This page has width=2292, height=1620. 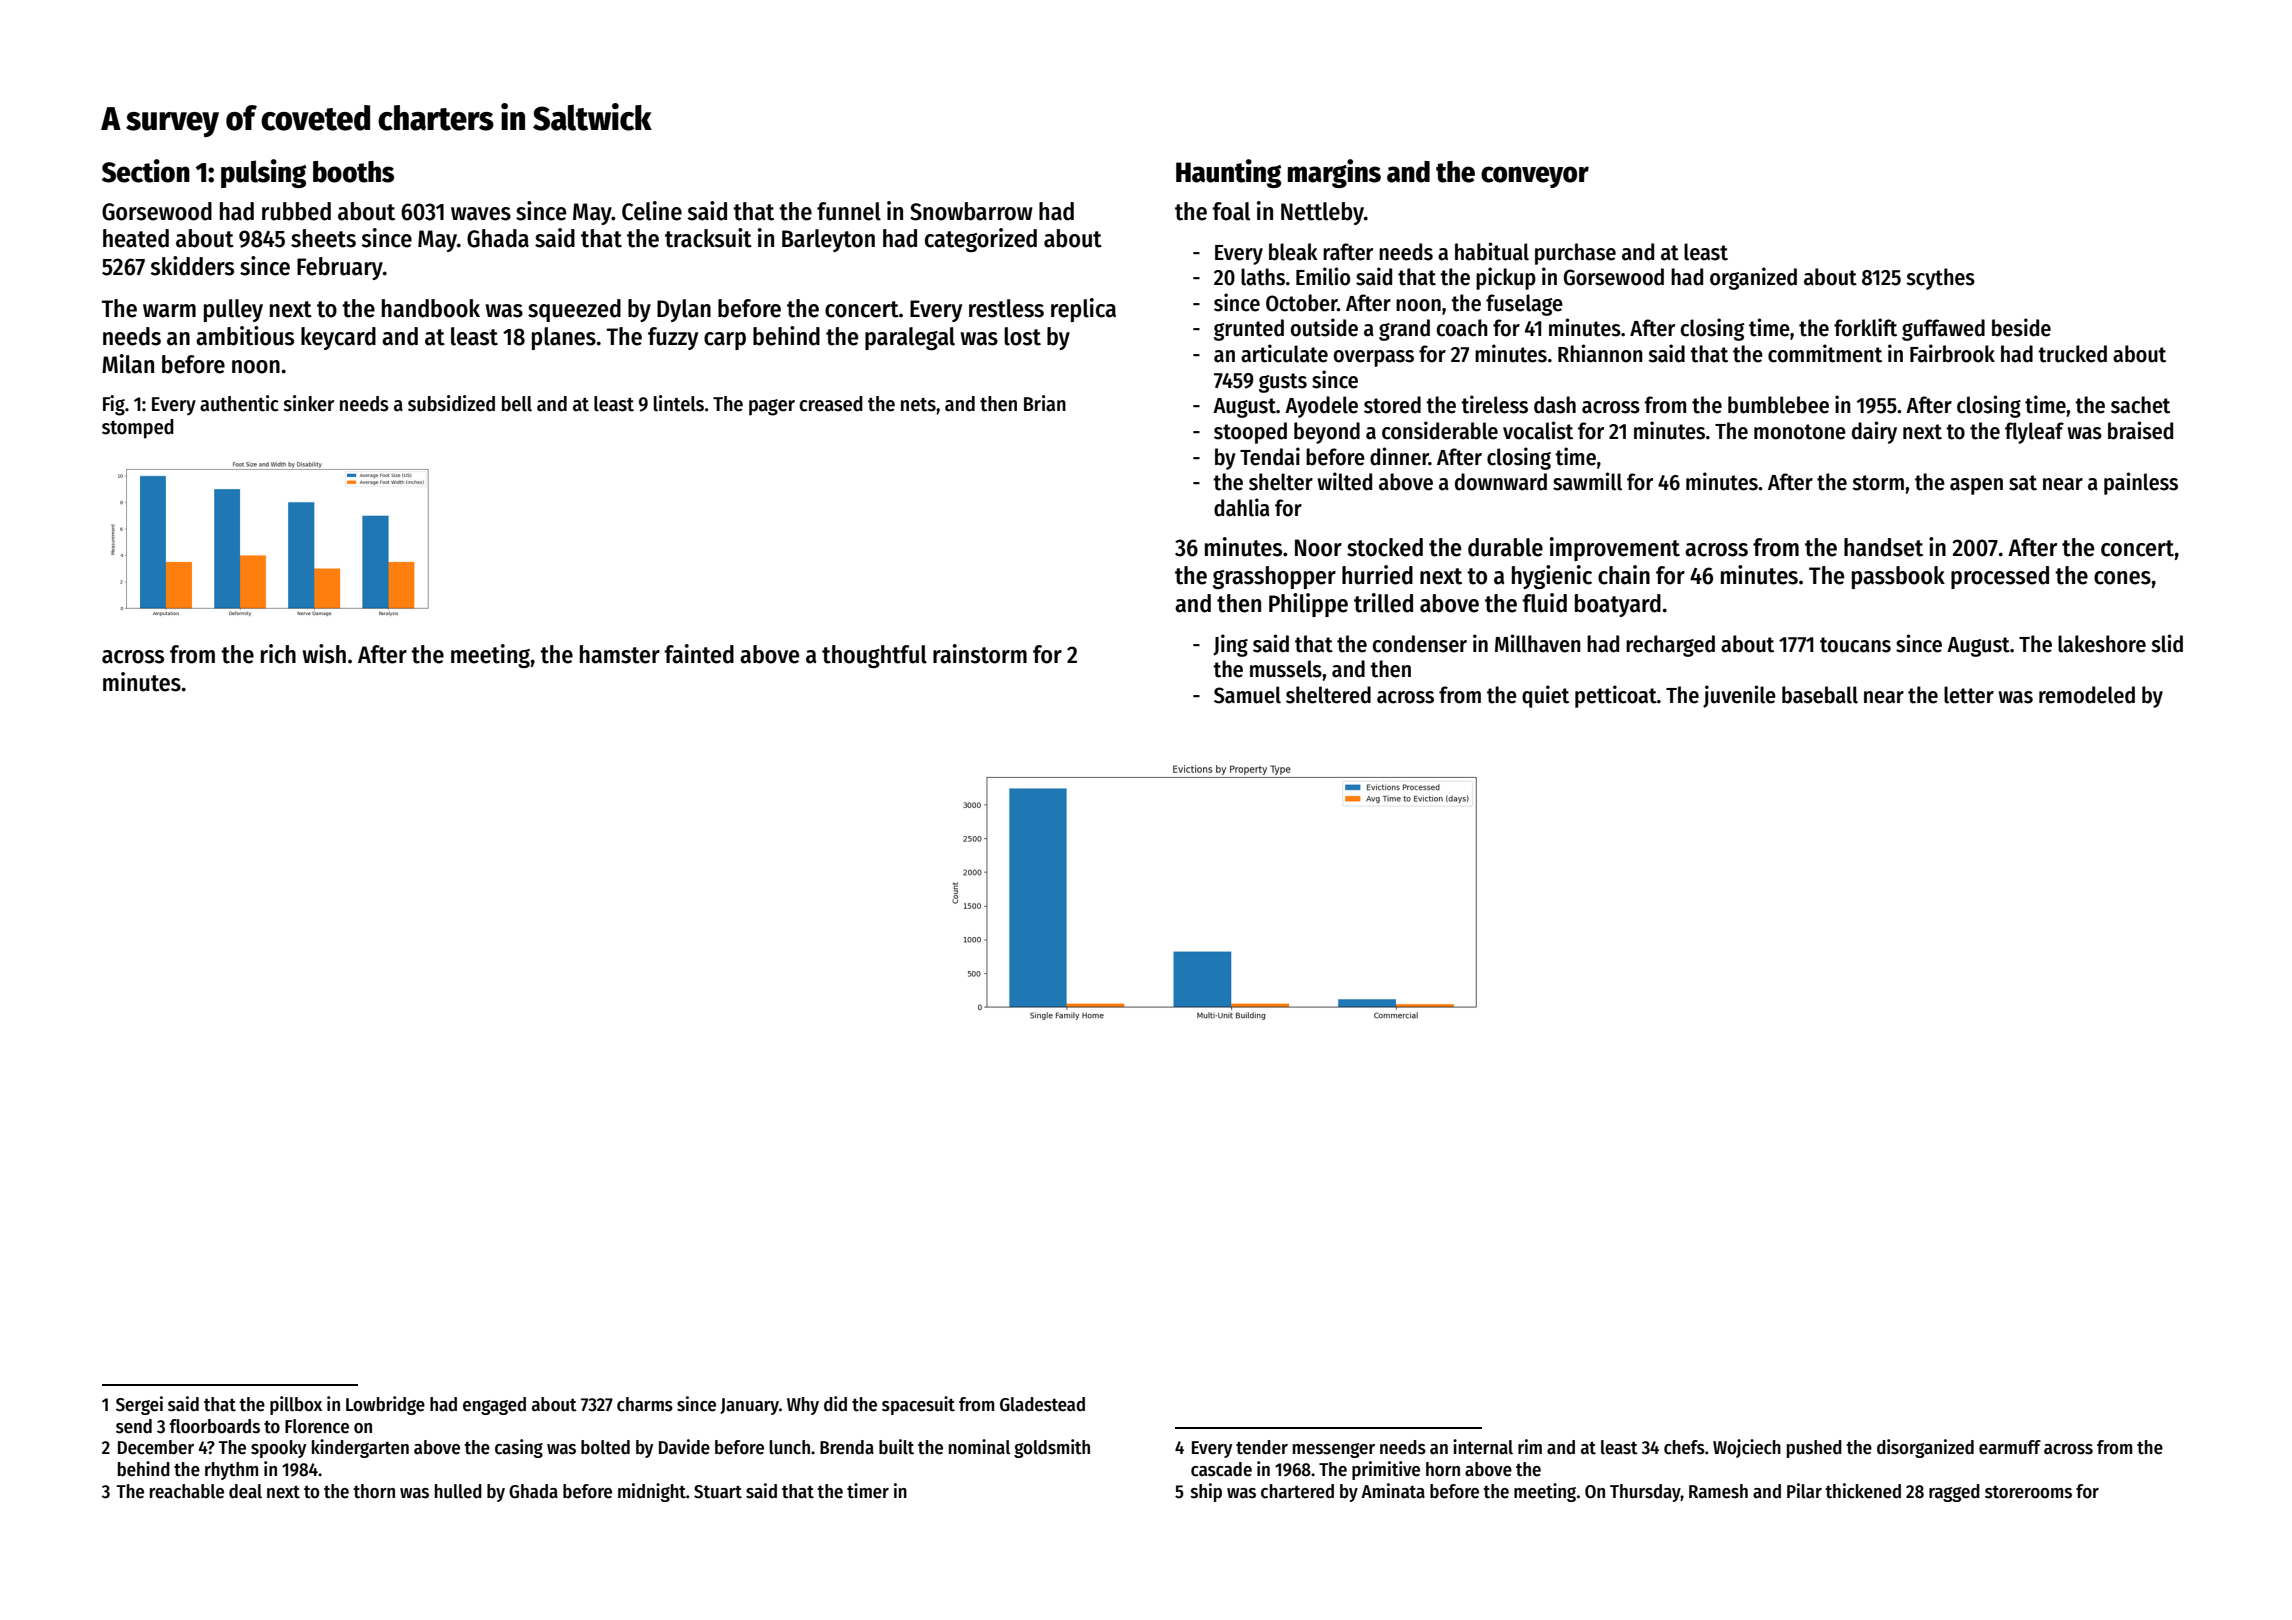 What do you see at coordinates (2072, 354) in the page?
I see `trucked` at bounding box center [2072, 354].
